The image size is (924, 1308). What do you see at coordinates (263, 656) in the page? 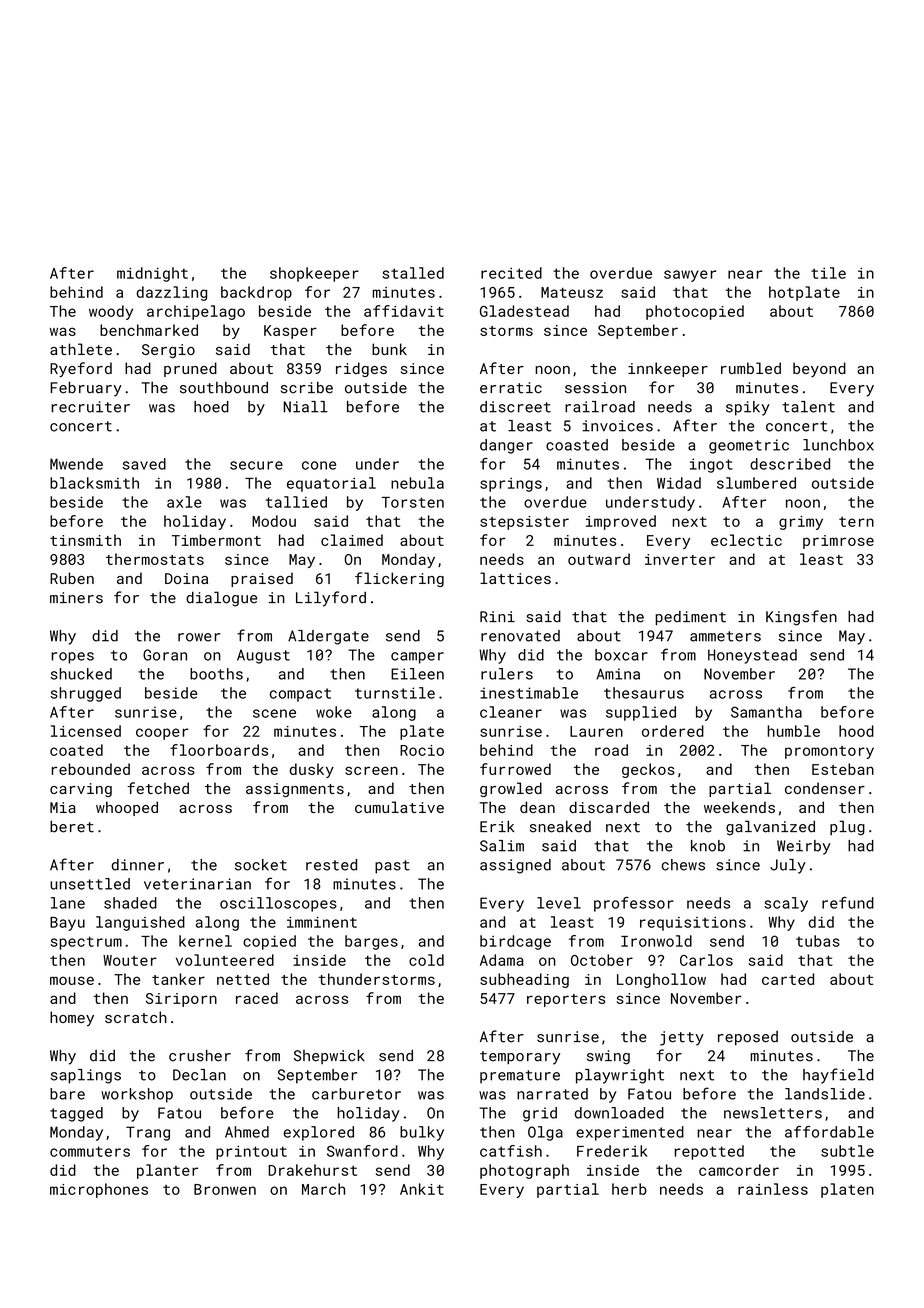
I see `August` at bounding box center [263, 656].
